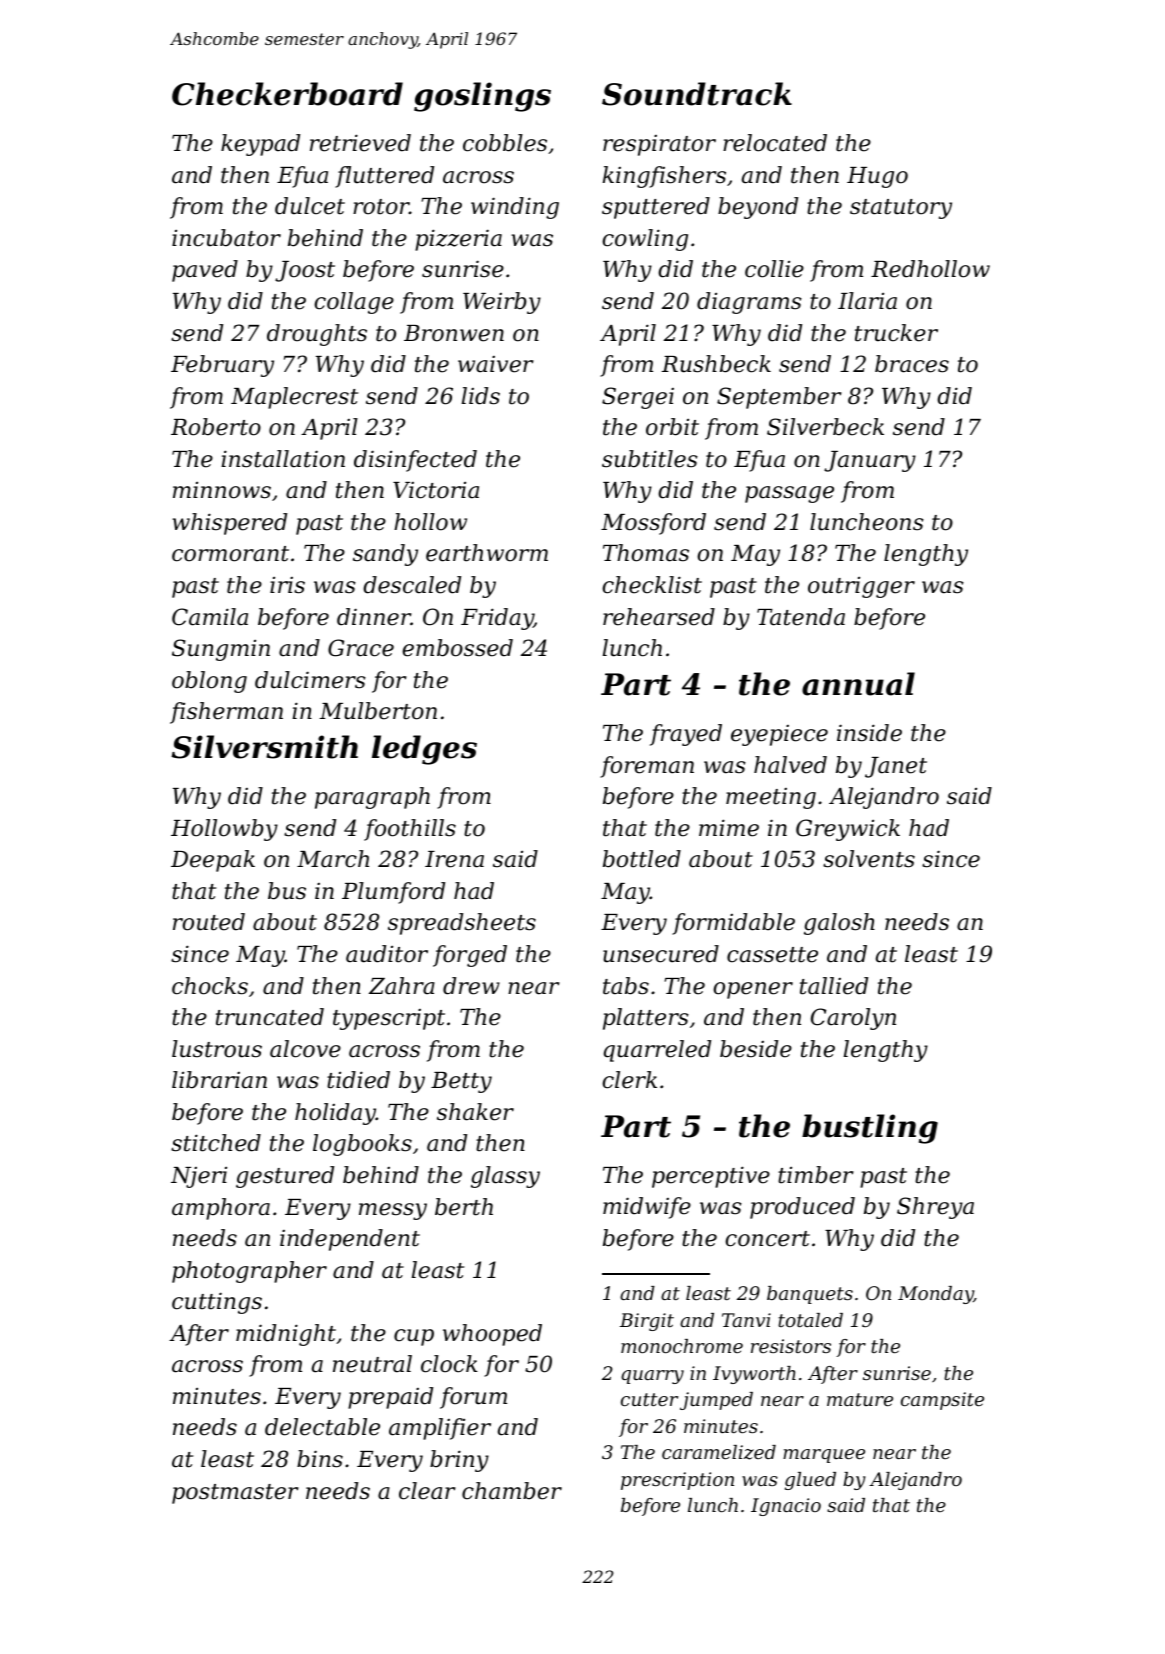 The width and height of the document is (1165, 1654). What do you see at coordinates (440, 1429) in the document?
I see `amplifier` at bounding box center [440, 1429].
